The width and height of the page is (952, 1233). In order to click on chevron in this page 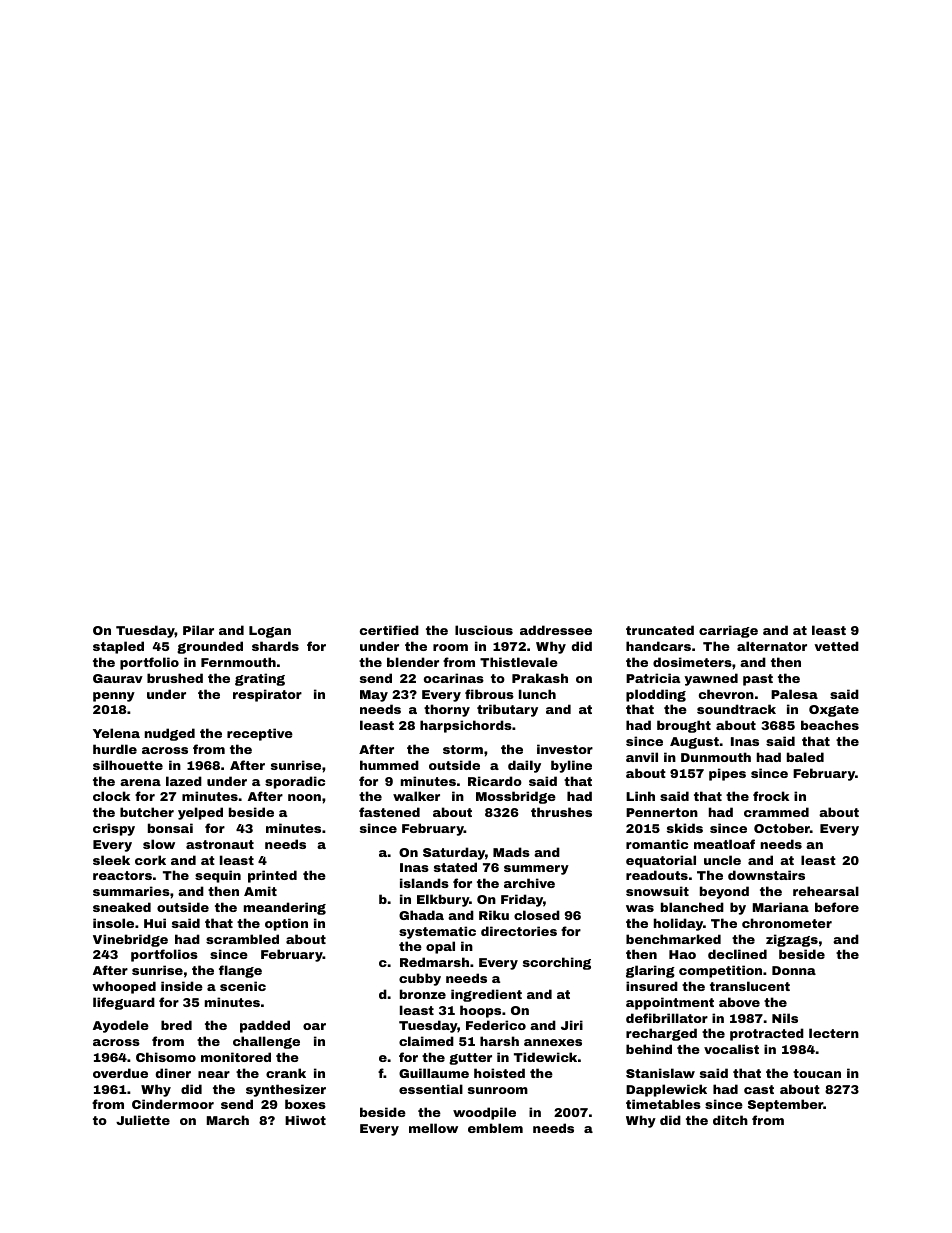, I will do `click(726, 694)`.
